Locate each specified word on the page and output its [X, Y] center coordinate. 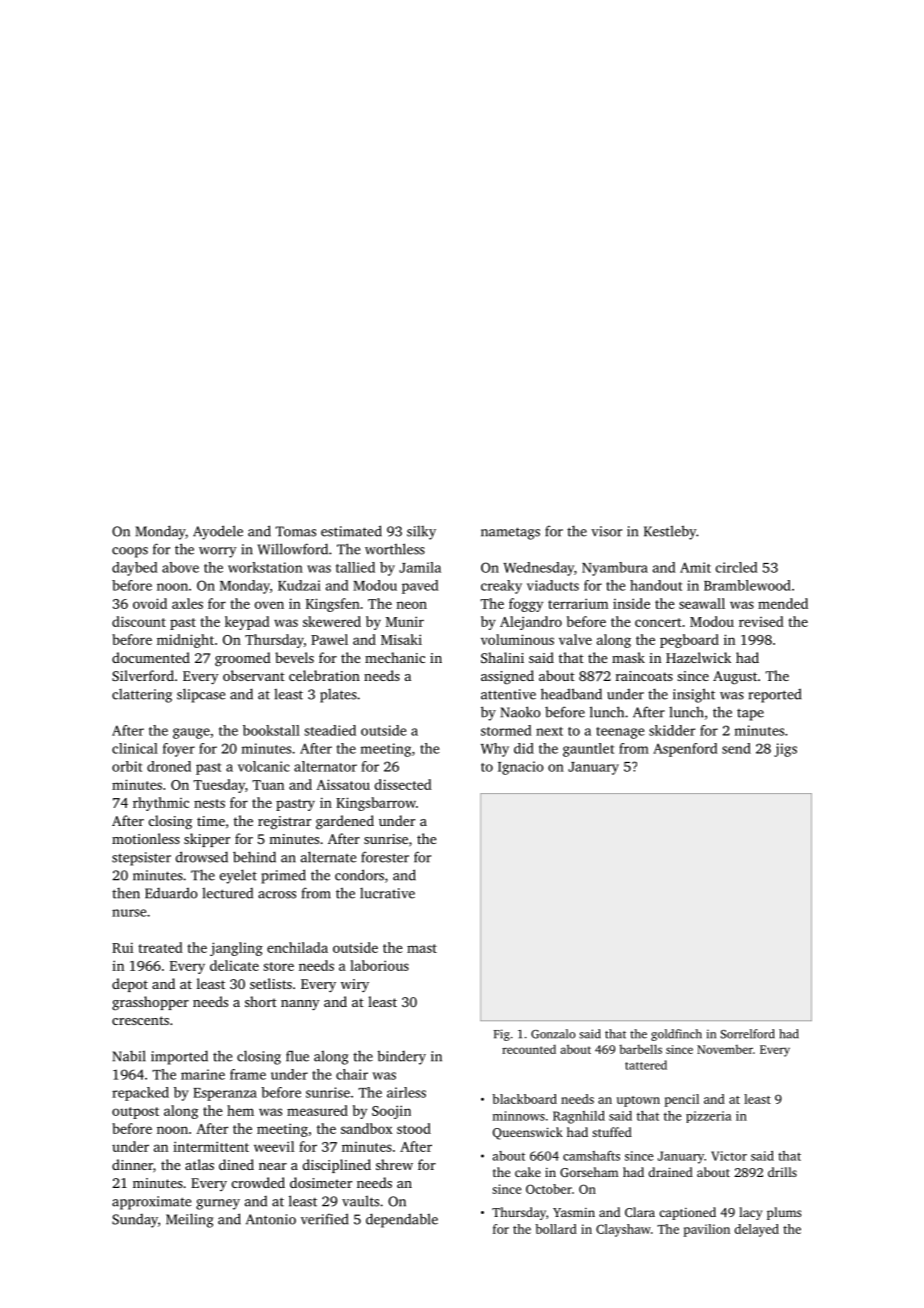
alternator [325, 766]
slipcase [201, 695]
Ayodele [218, 532]
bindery [401, 1057]
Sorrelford [747, 1034]
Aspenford [685, 750]
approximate [151, 1203]
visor [606, 531]
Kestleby [670, 532]
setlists [271, 983]
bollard [556, 1229]
